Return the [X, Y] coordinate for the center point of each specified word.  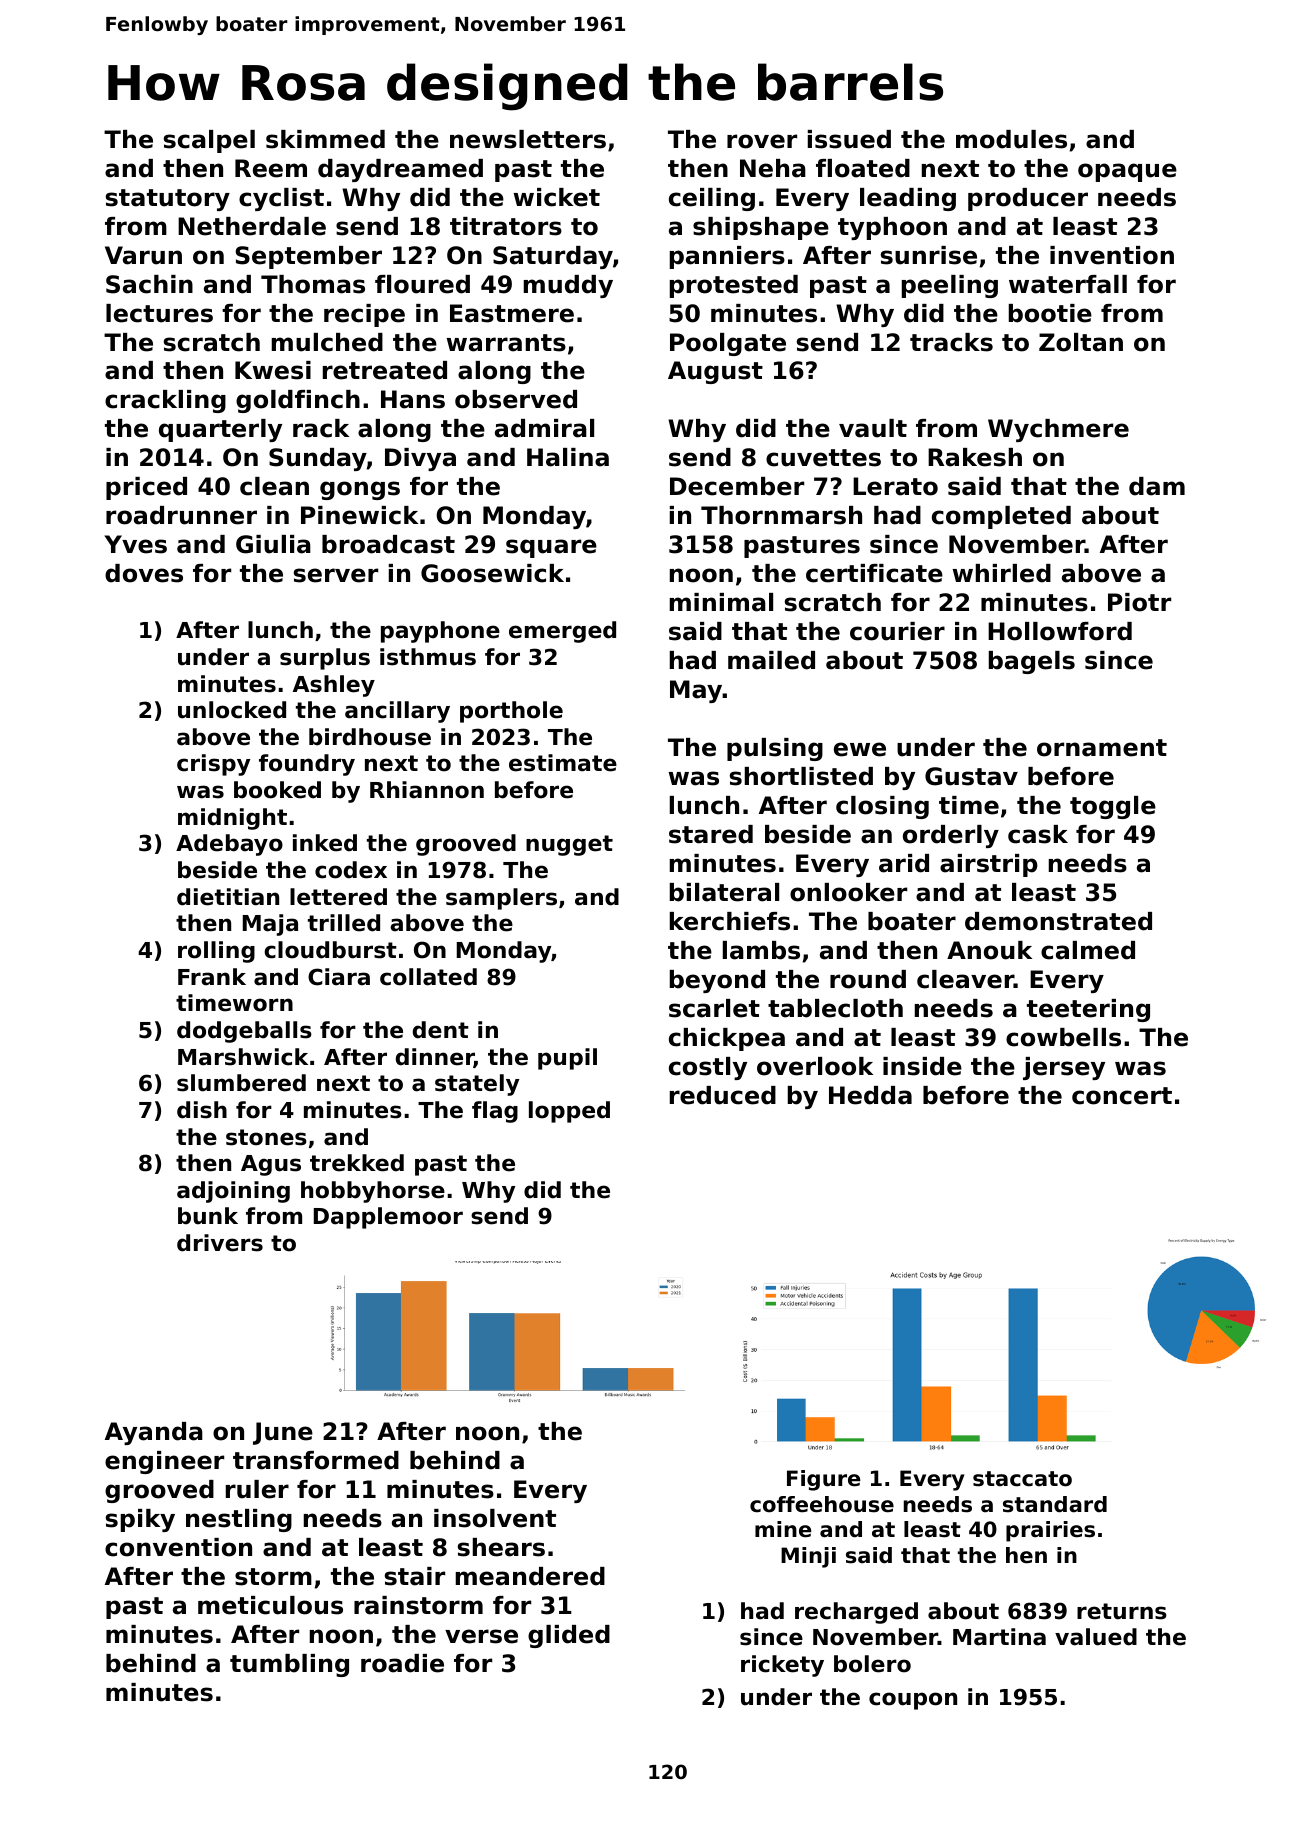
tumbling [289, 1665]
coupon [913, 1701]
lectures [159, 313]
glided [569, 1636]
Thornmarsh [781, 515]
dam [1157, 486]
